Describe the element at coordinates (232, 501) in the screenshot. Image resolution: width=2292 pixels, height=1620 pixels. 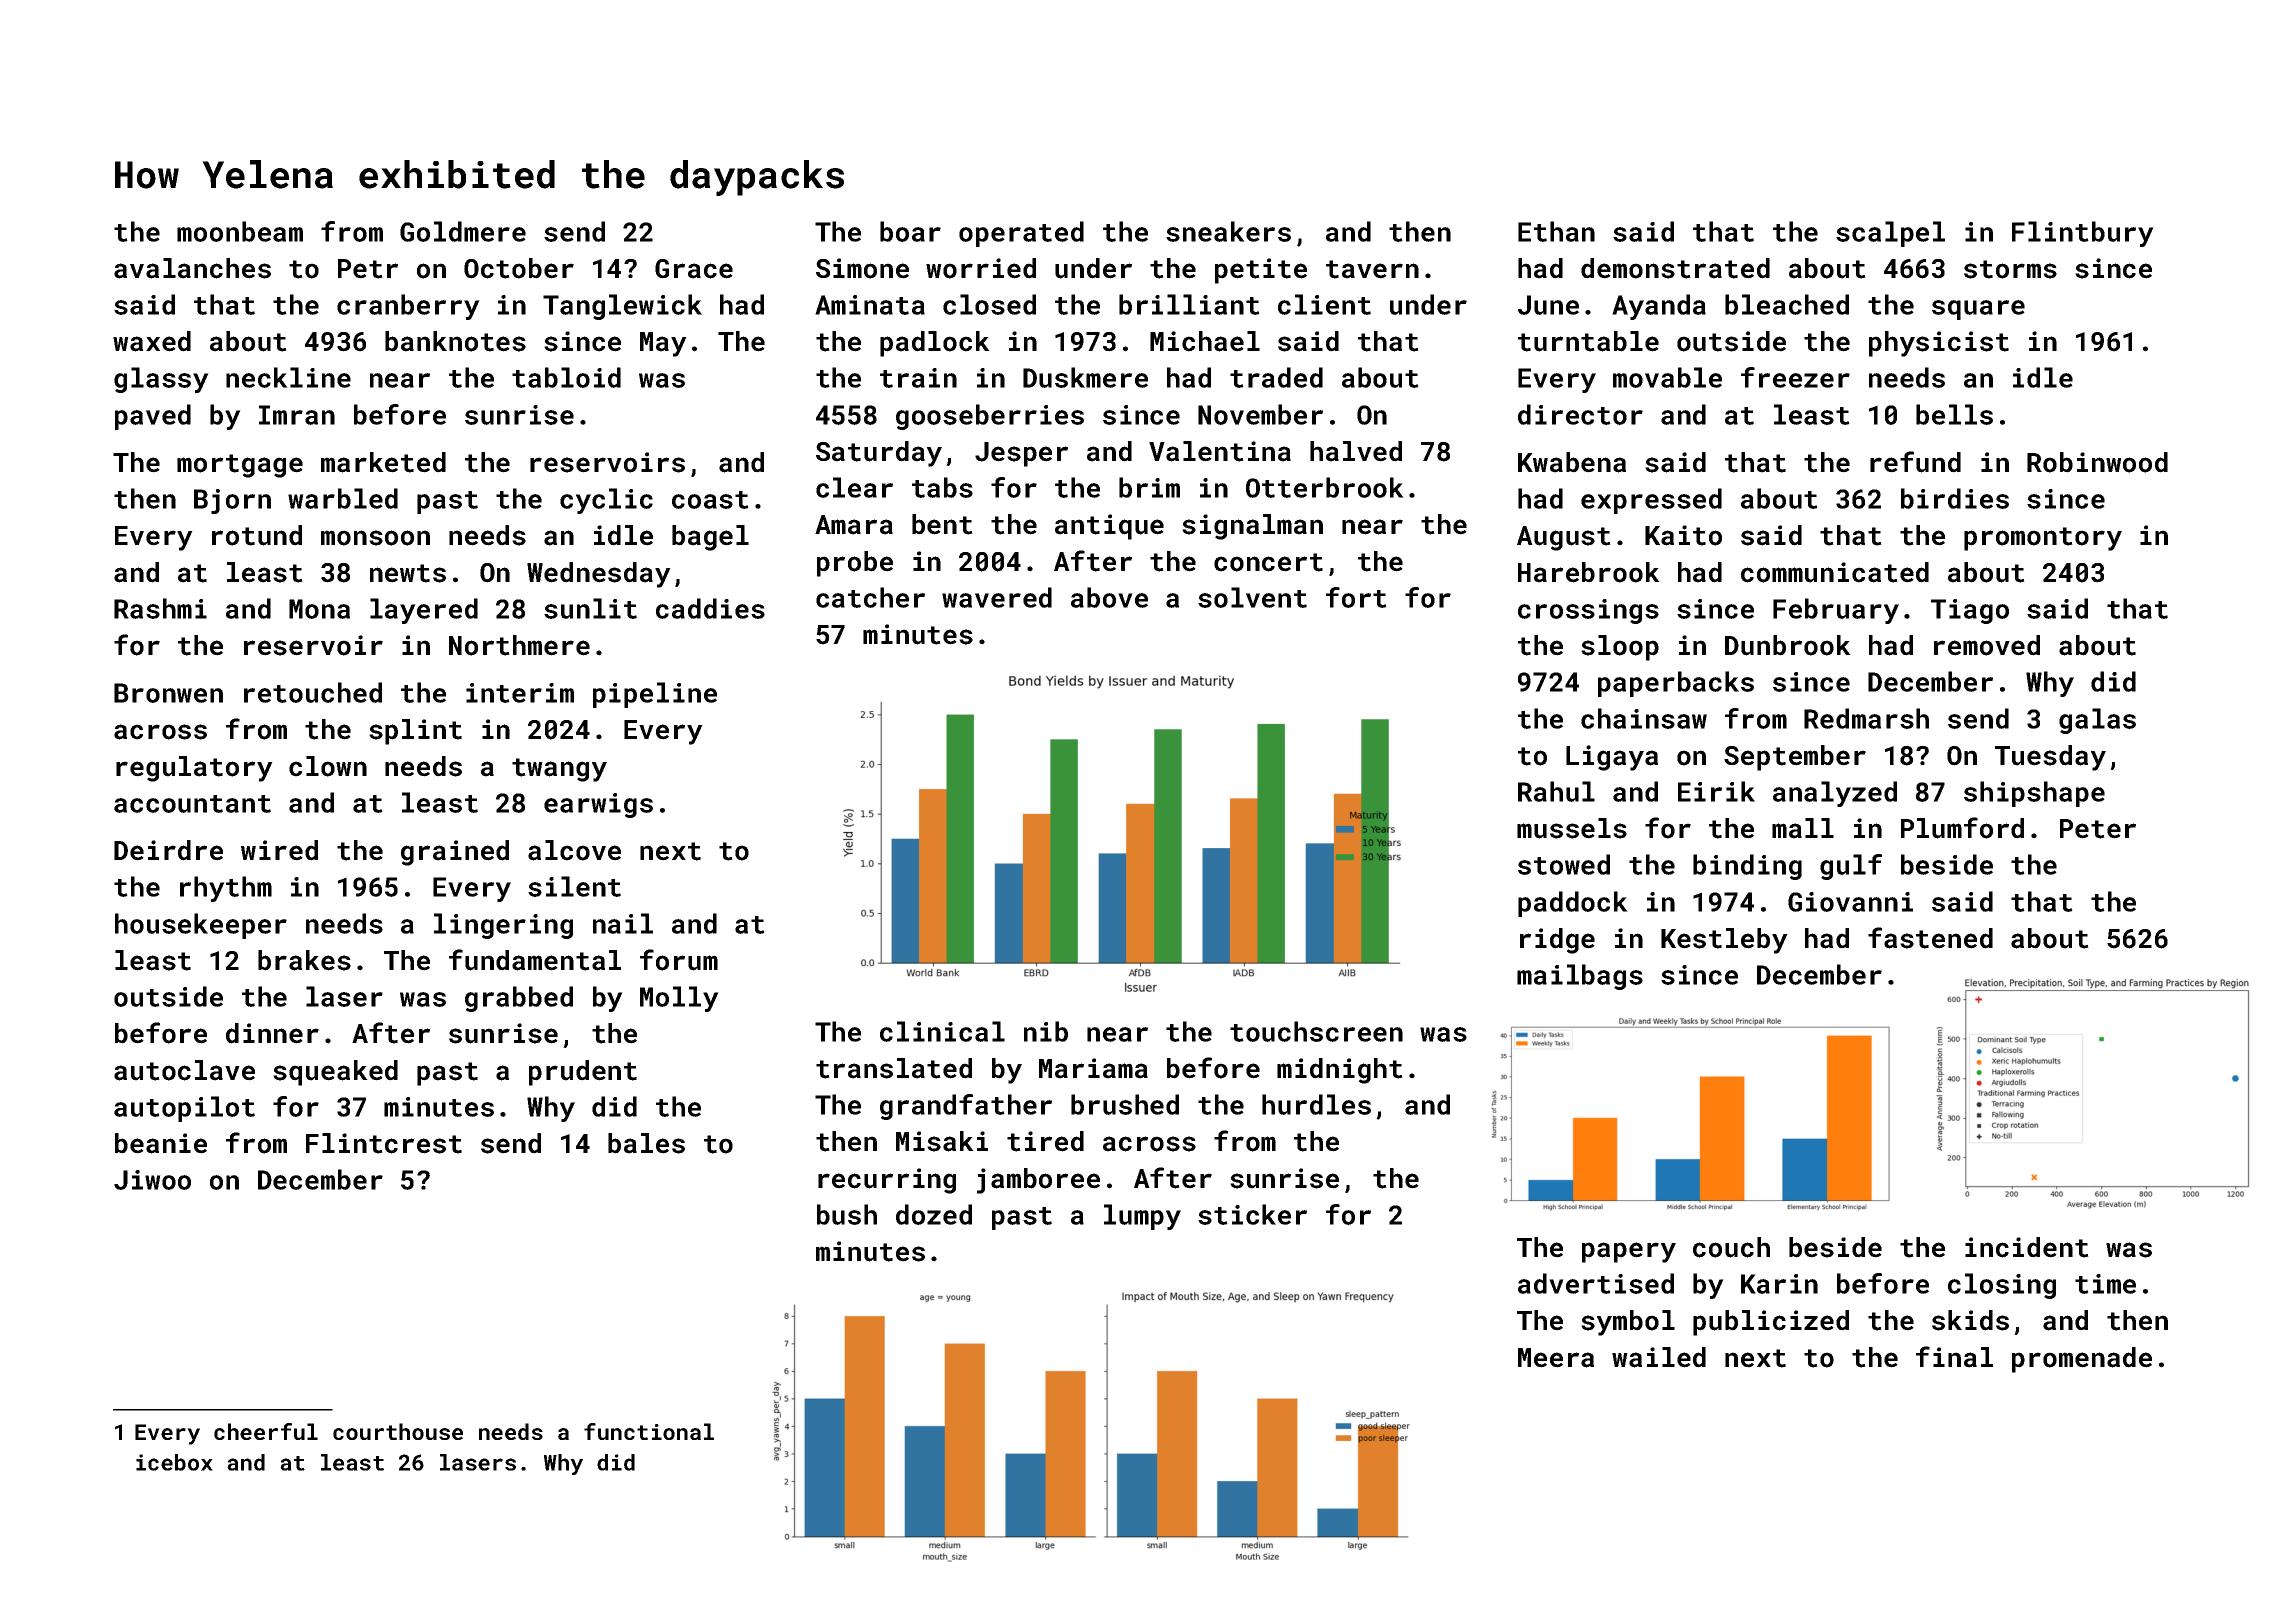
I see `Bjorn` at that location.
